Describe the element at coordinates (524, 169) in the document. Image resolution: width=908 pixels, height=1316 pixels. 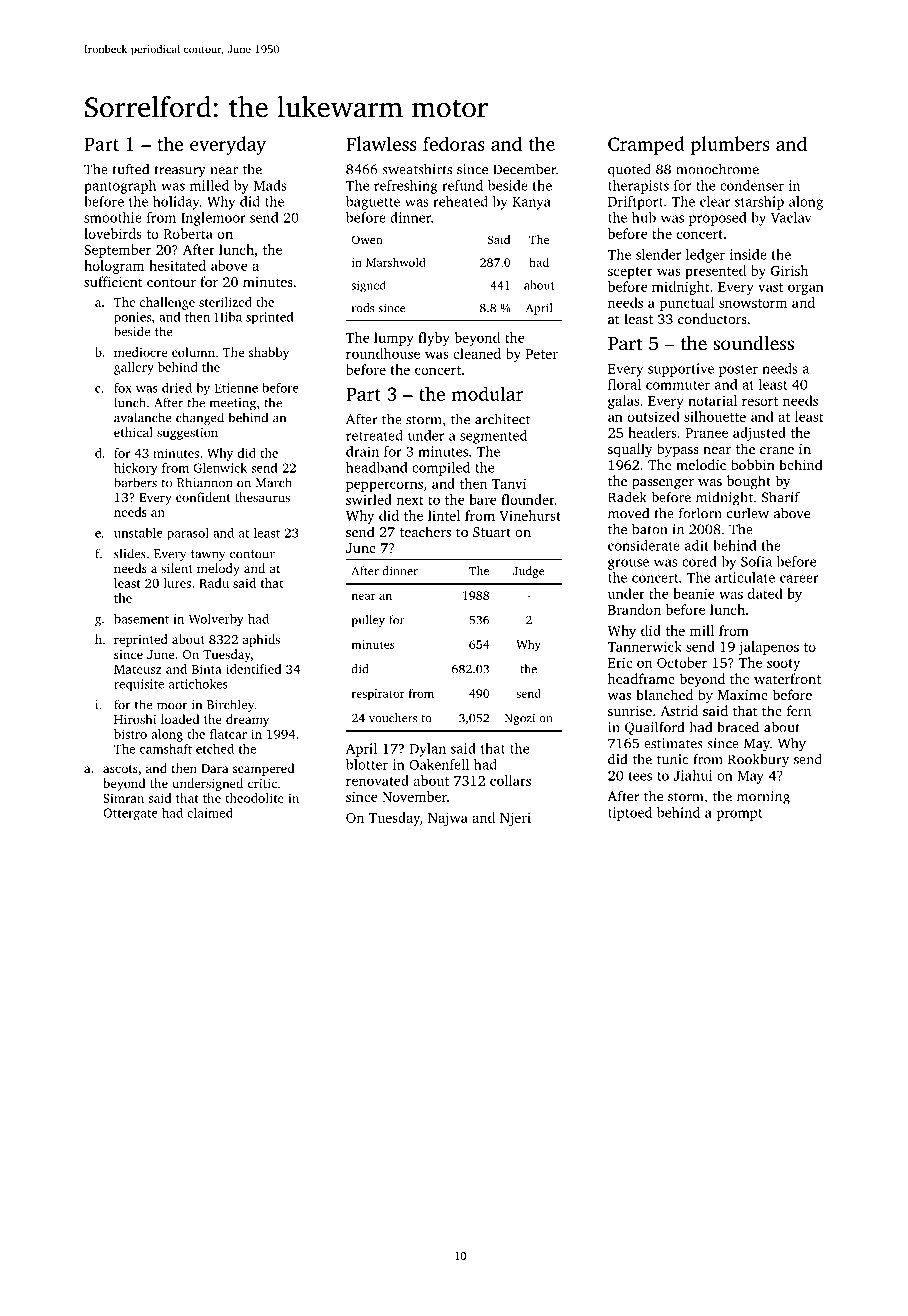
I see `December` at that location.
